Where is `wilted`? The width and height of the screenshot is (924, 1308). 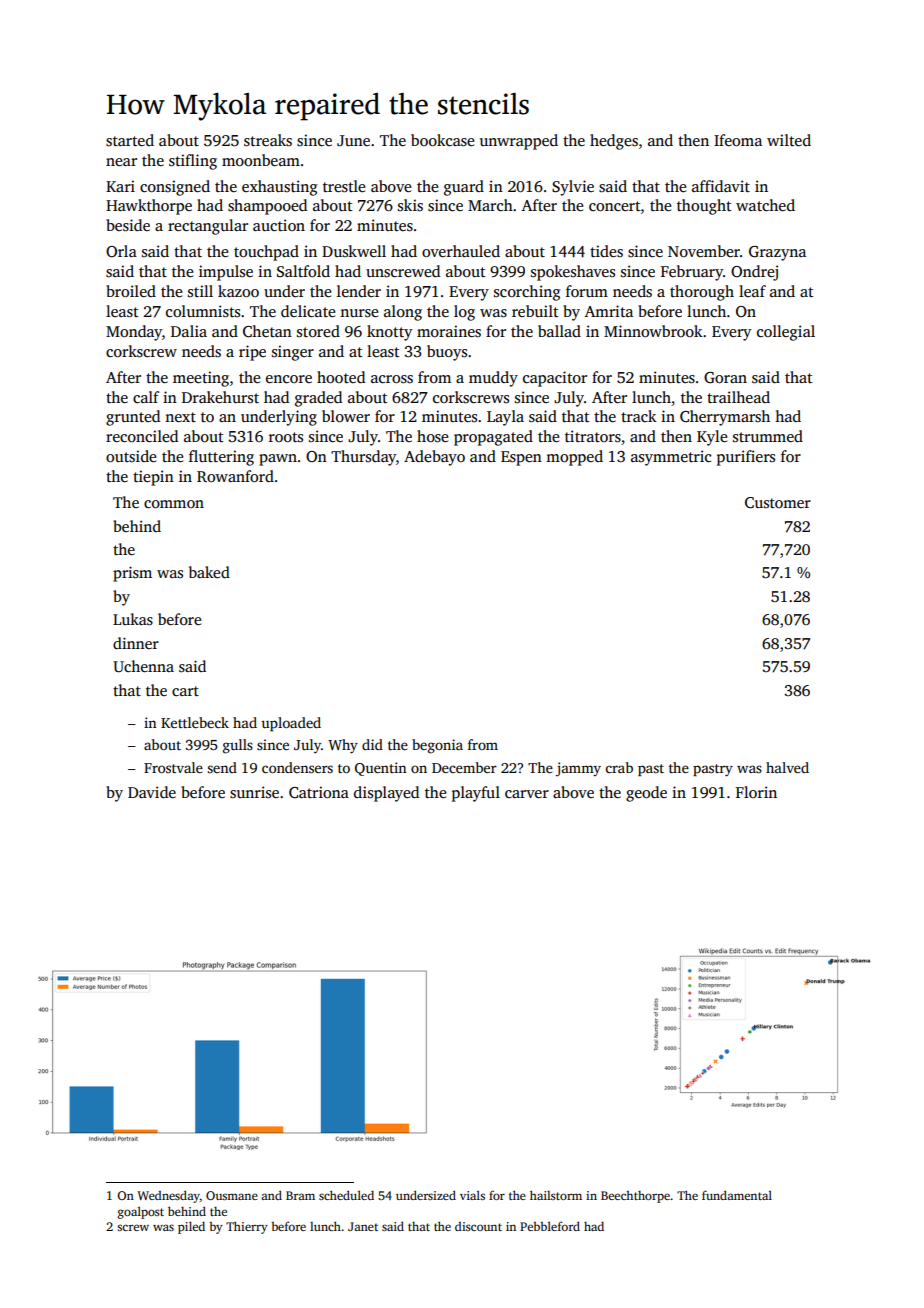 wilted is located at coordinates (789, 140).
